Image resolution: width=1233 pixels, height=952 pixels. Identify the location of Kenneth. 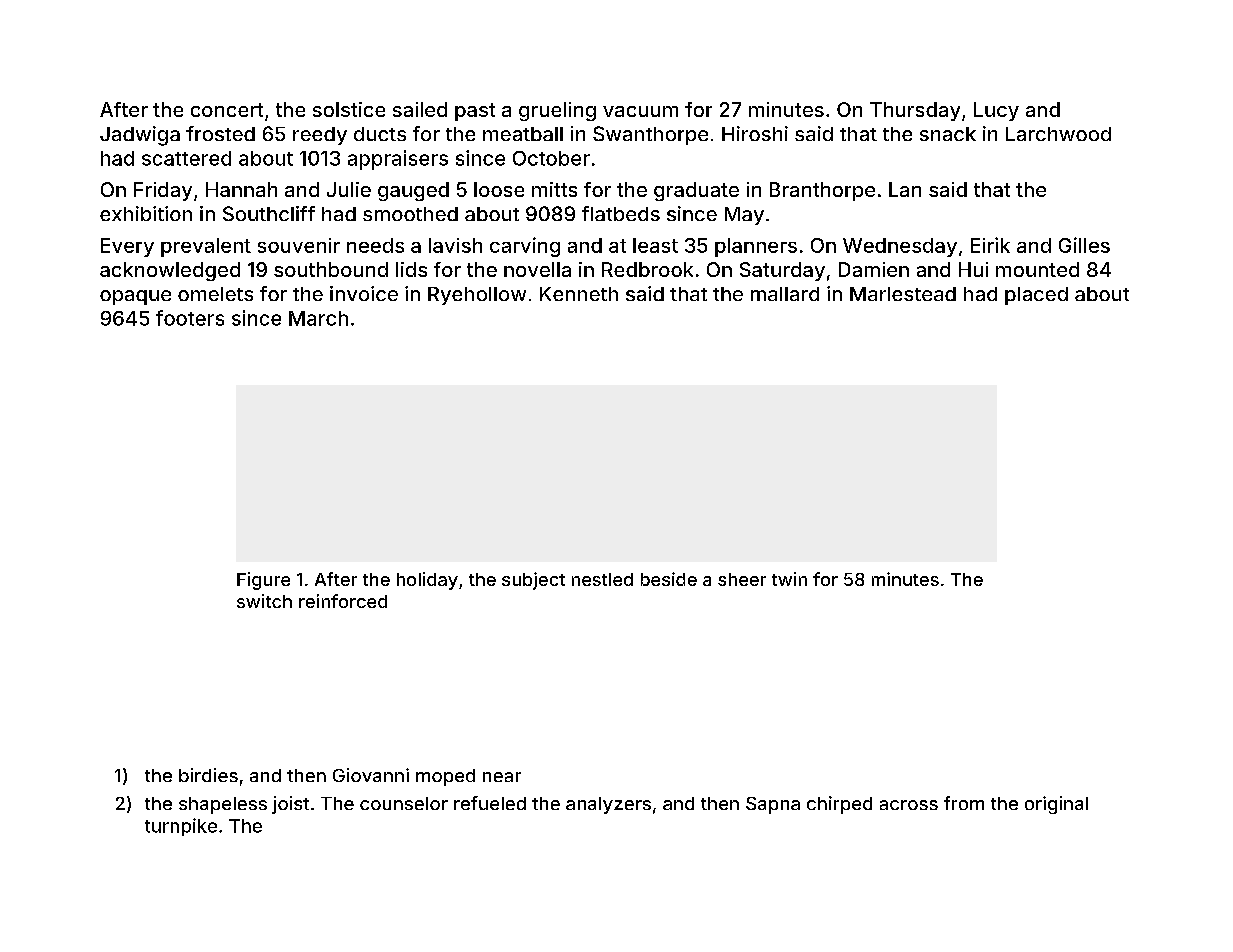
(579, 294).
